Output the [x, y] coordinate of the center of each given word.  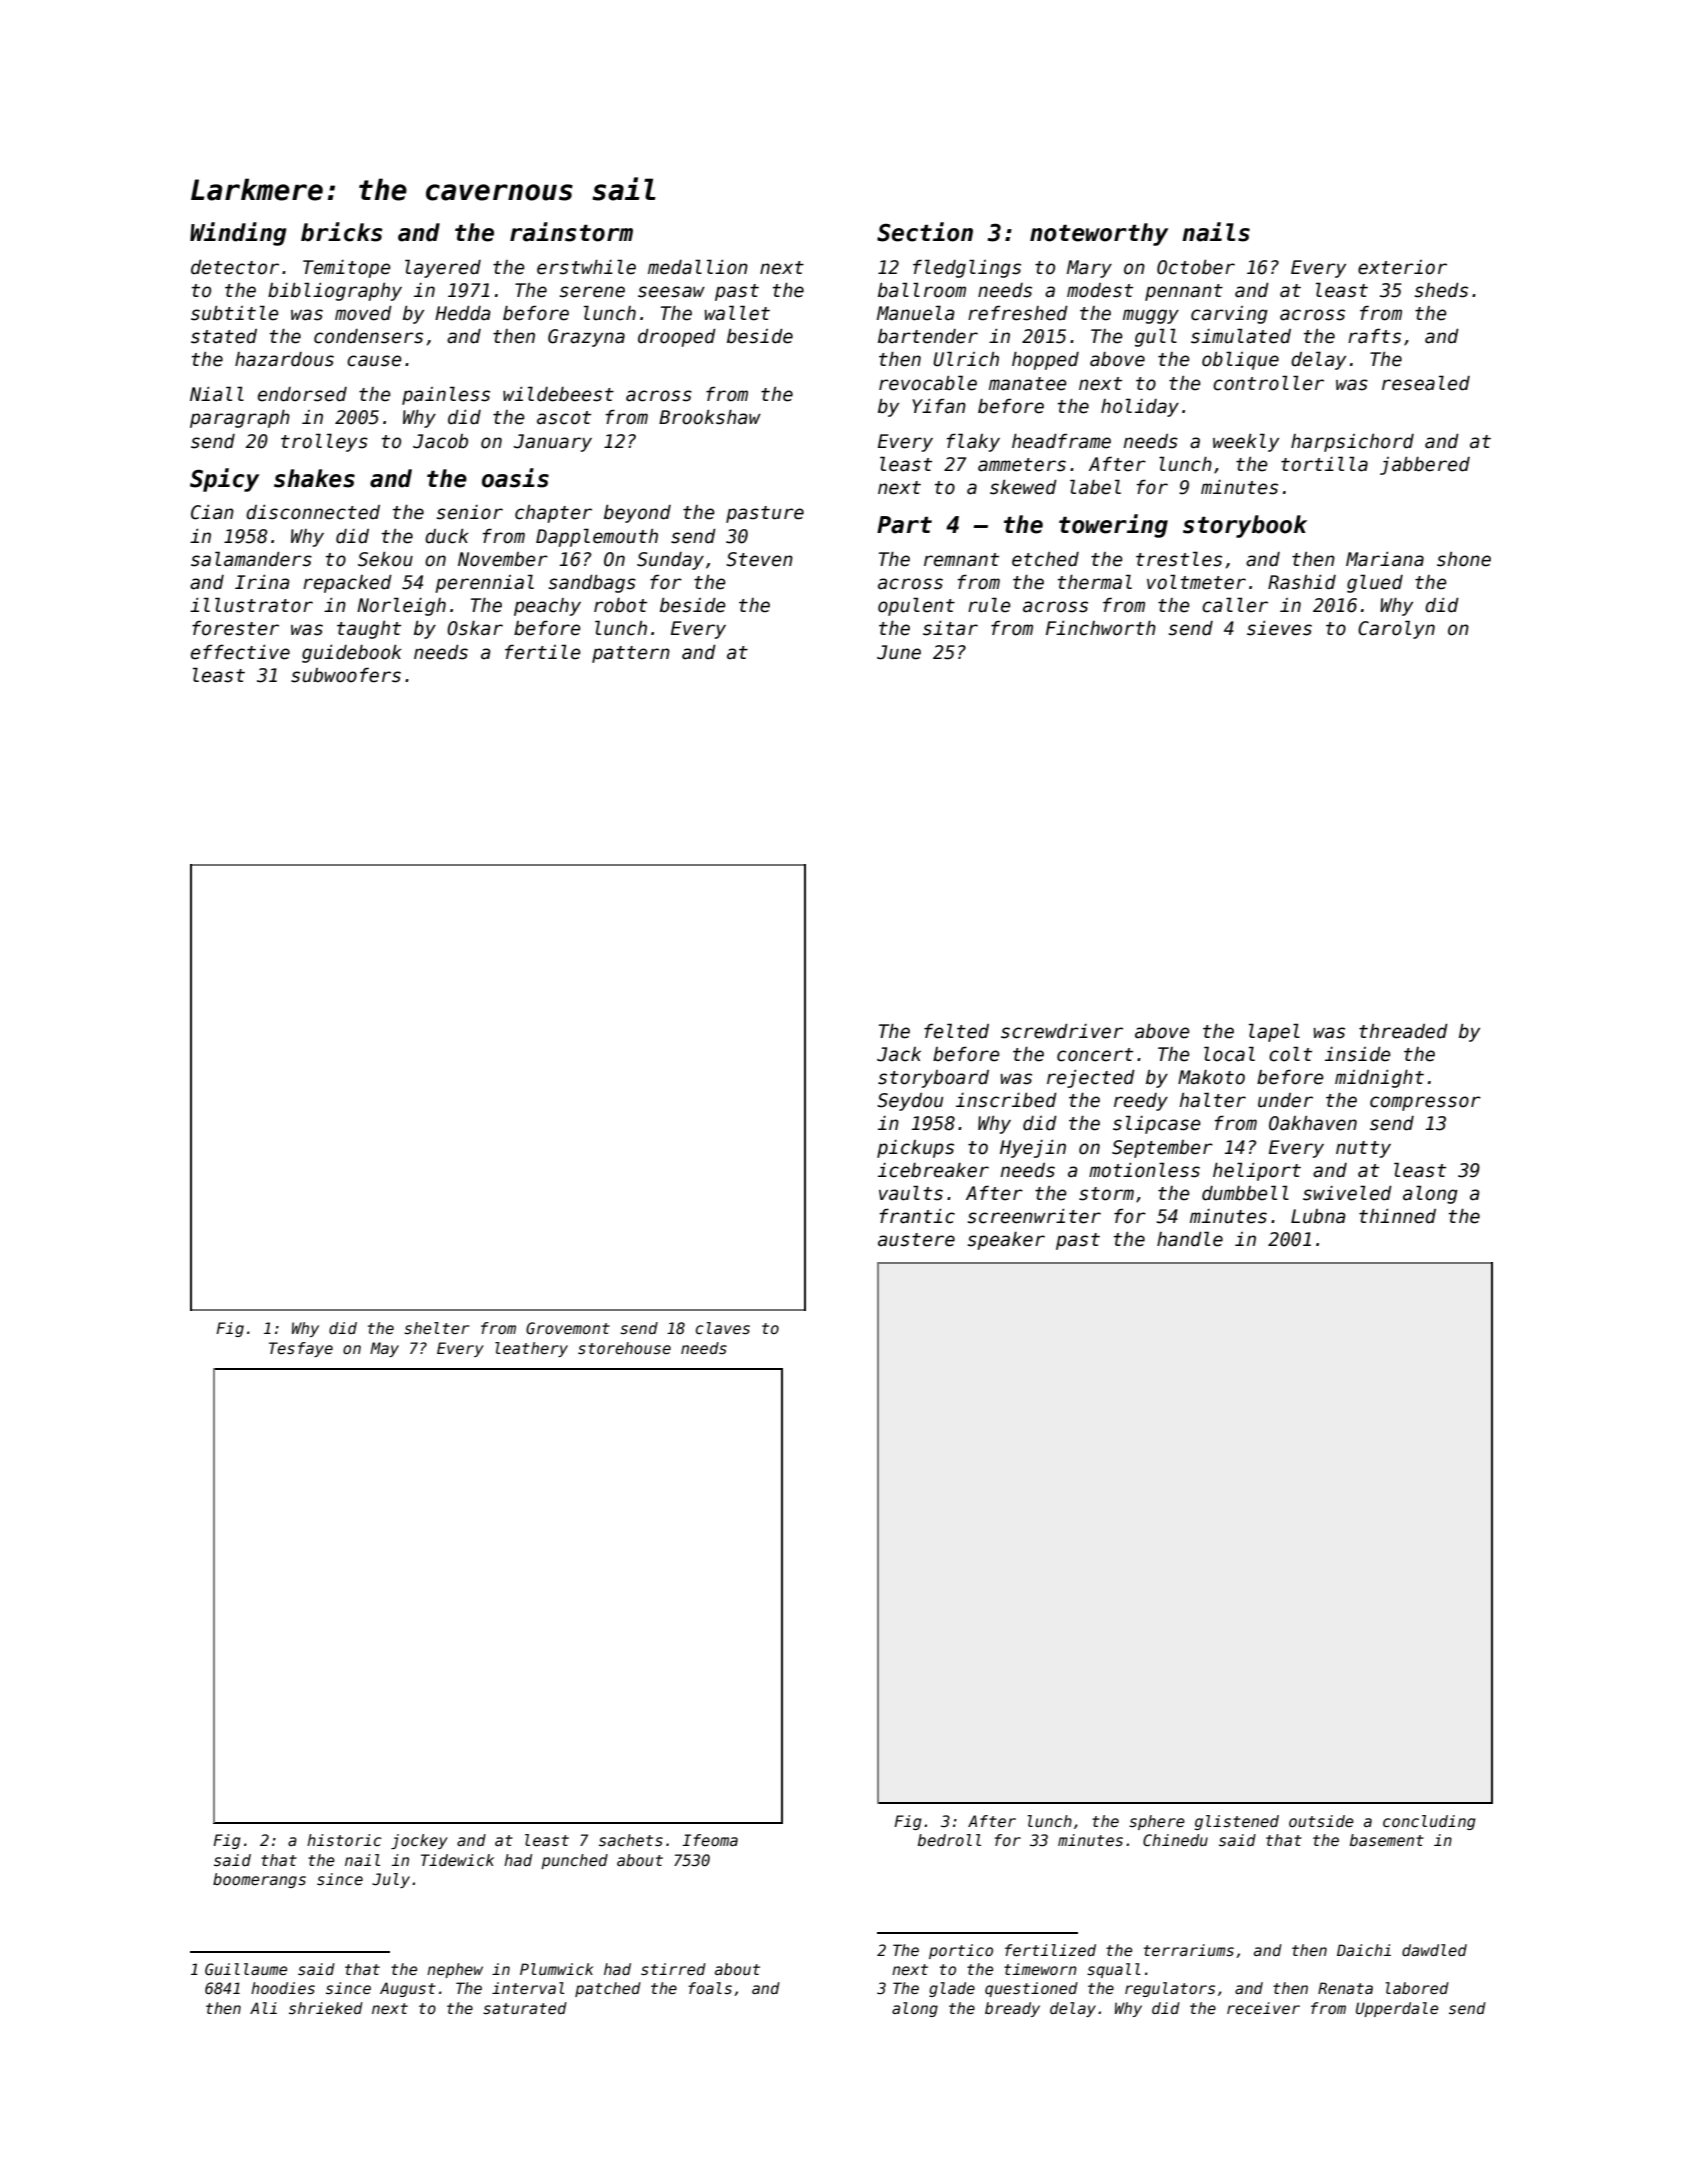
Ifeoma [710, 1840]
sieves [1279, 628]
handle [1190, 1239]
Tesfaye [301, 1349]
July [391, 1880]
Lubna [1318, 1216]
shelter [436, 1328]
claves [723, 1328]
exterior [1402, 267]
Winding [238, 234]
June [899, 652]
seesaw [671, 292]
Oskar [475, 628]
